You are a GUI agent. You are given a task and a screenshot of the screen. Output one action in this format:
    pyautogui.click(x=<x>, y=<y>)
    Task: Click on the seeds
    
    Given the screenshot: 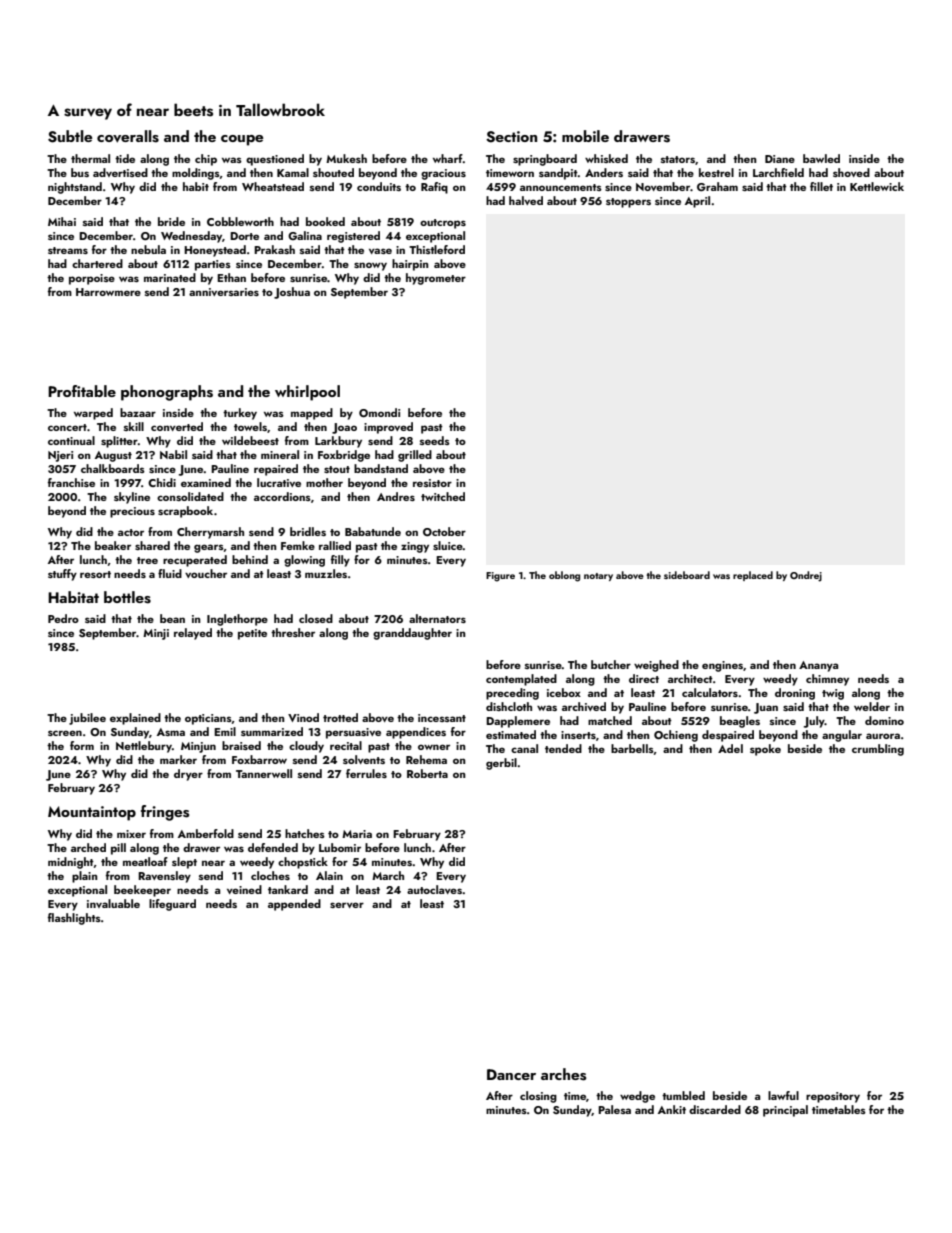 What is the action you would take?
    pyautogui.click(x=435, y=440)
